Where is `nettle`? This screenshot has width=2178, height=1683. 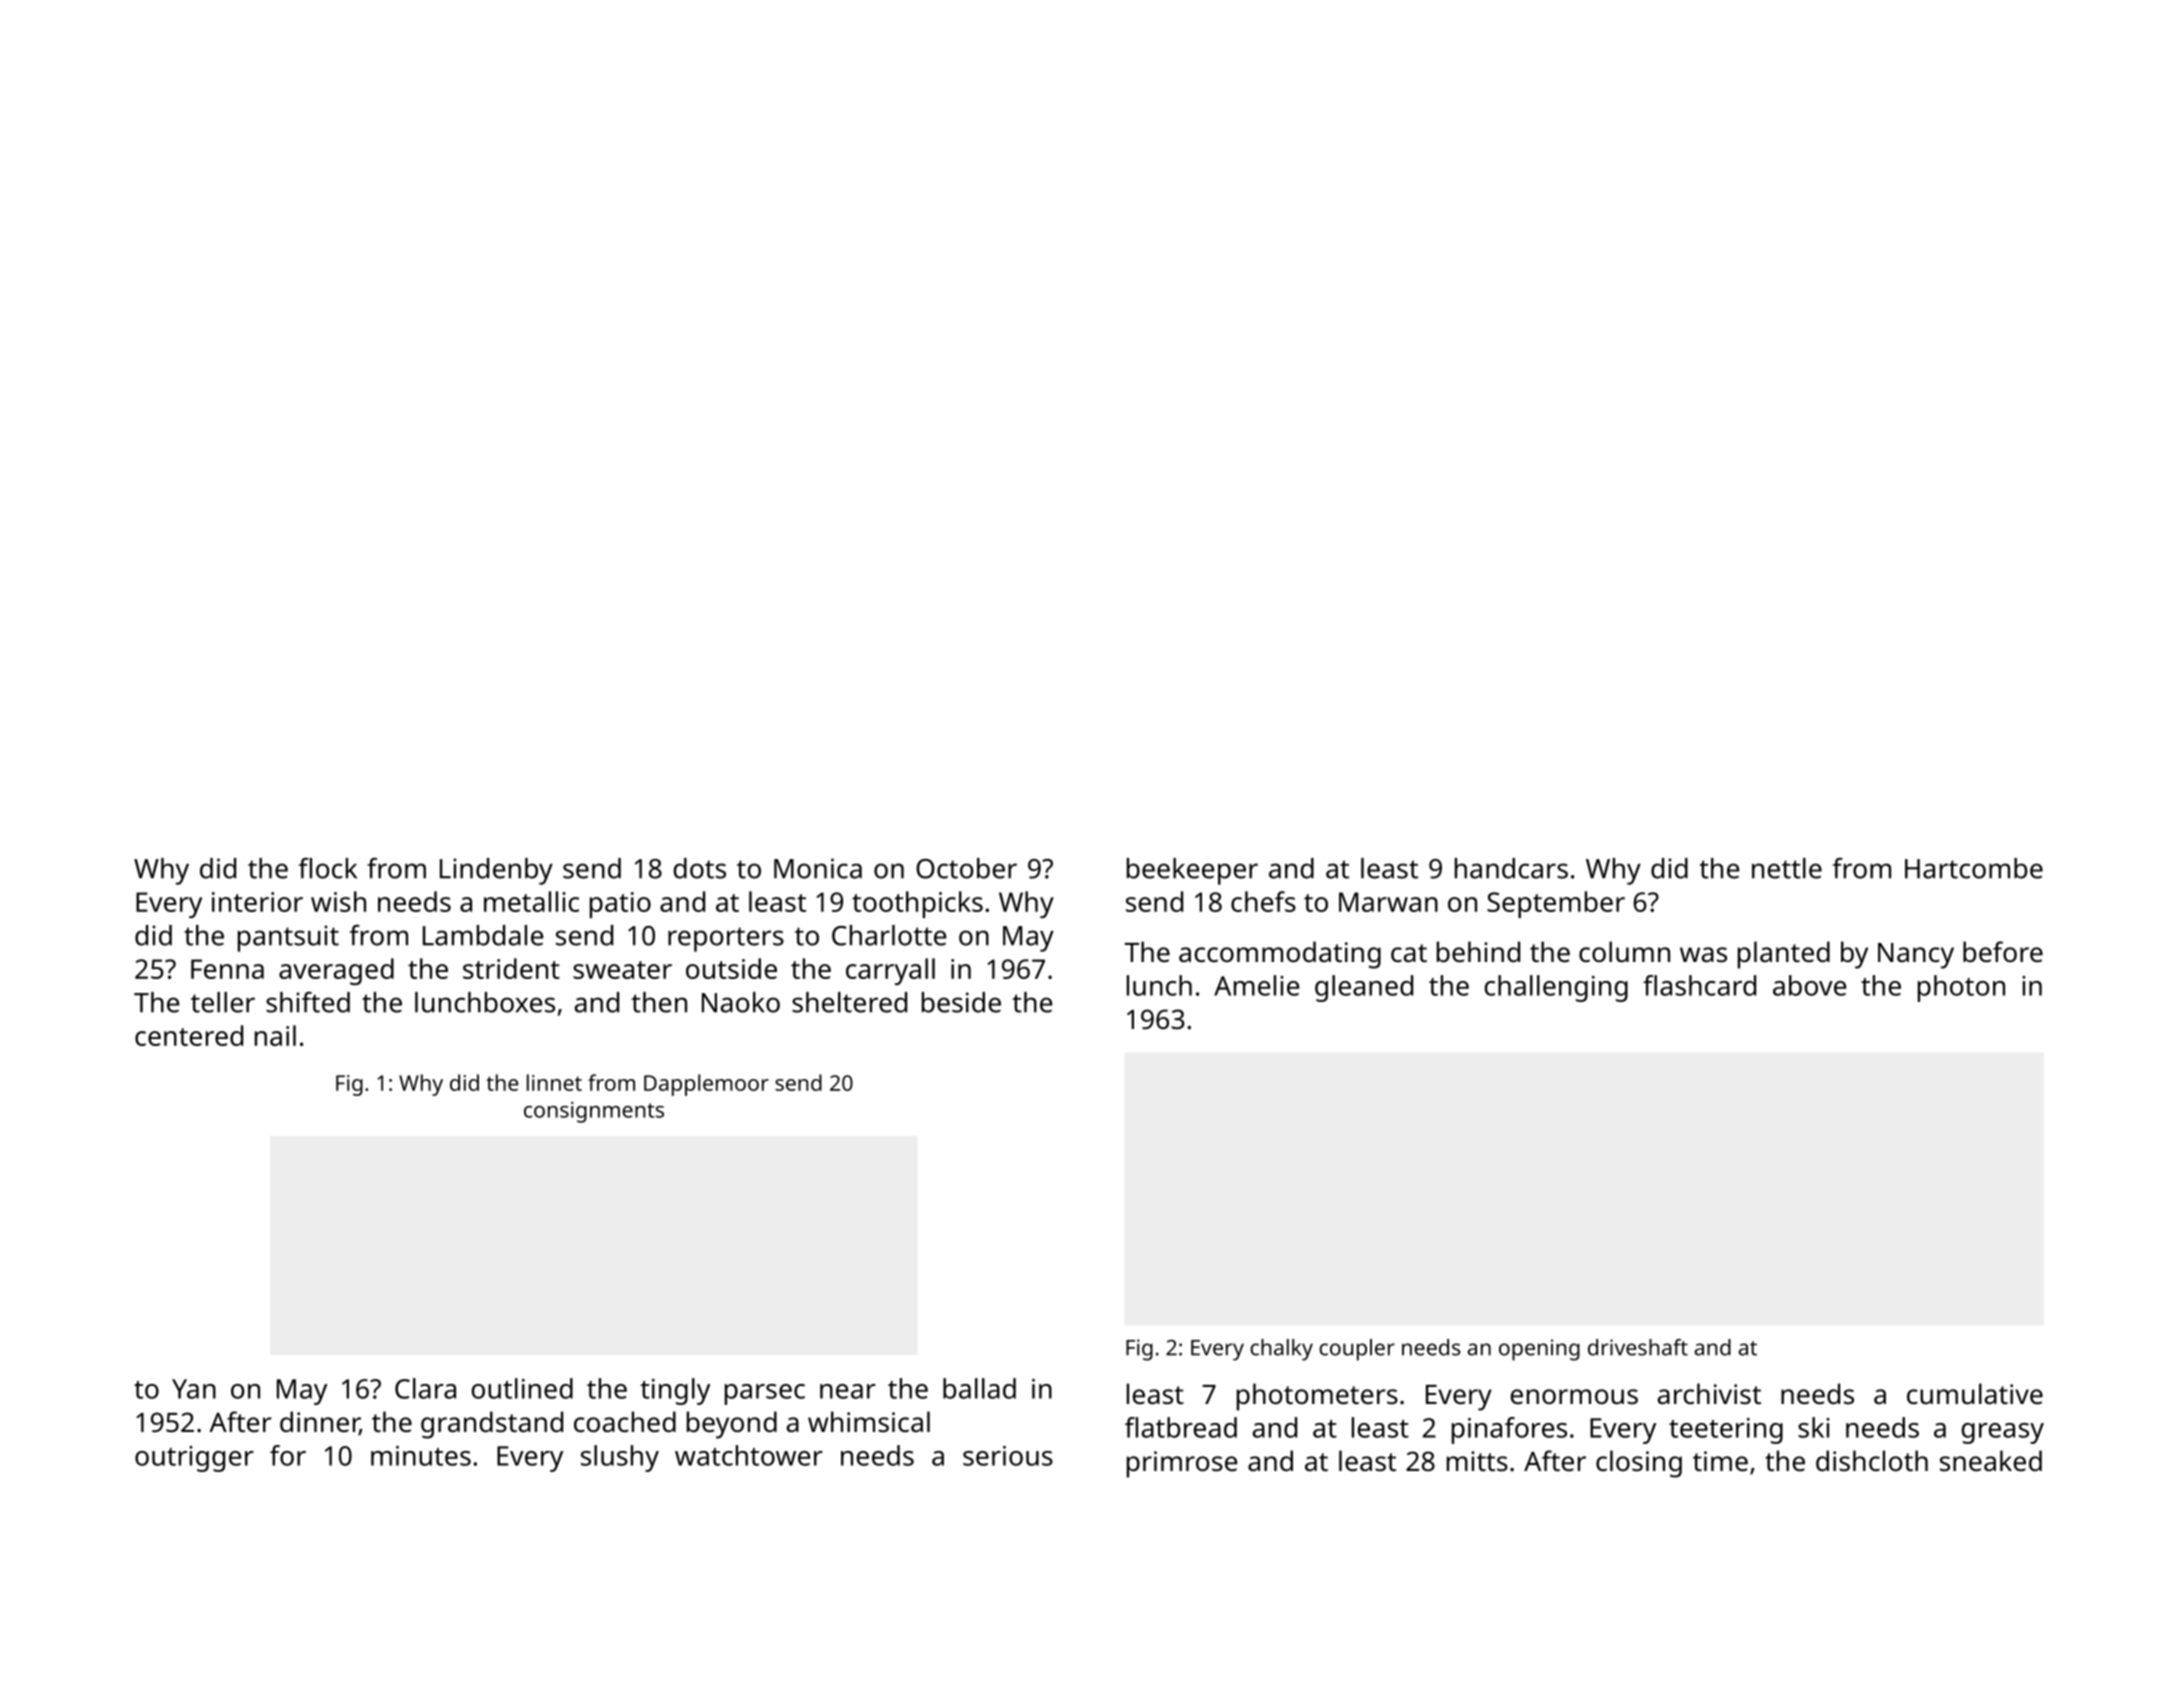
nettle is located at coordinates (1787, 868).
